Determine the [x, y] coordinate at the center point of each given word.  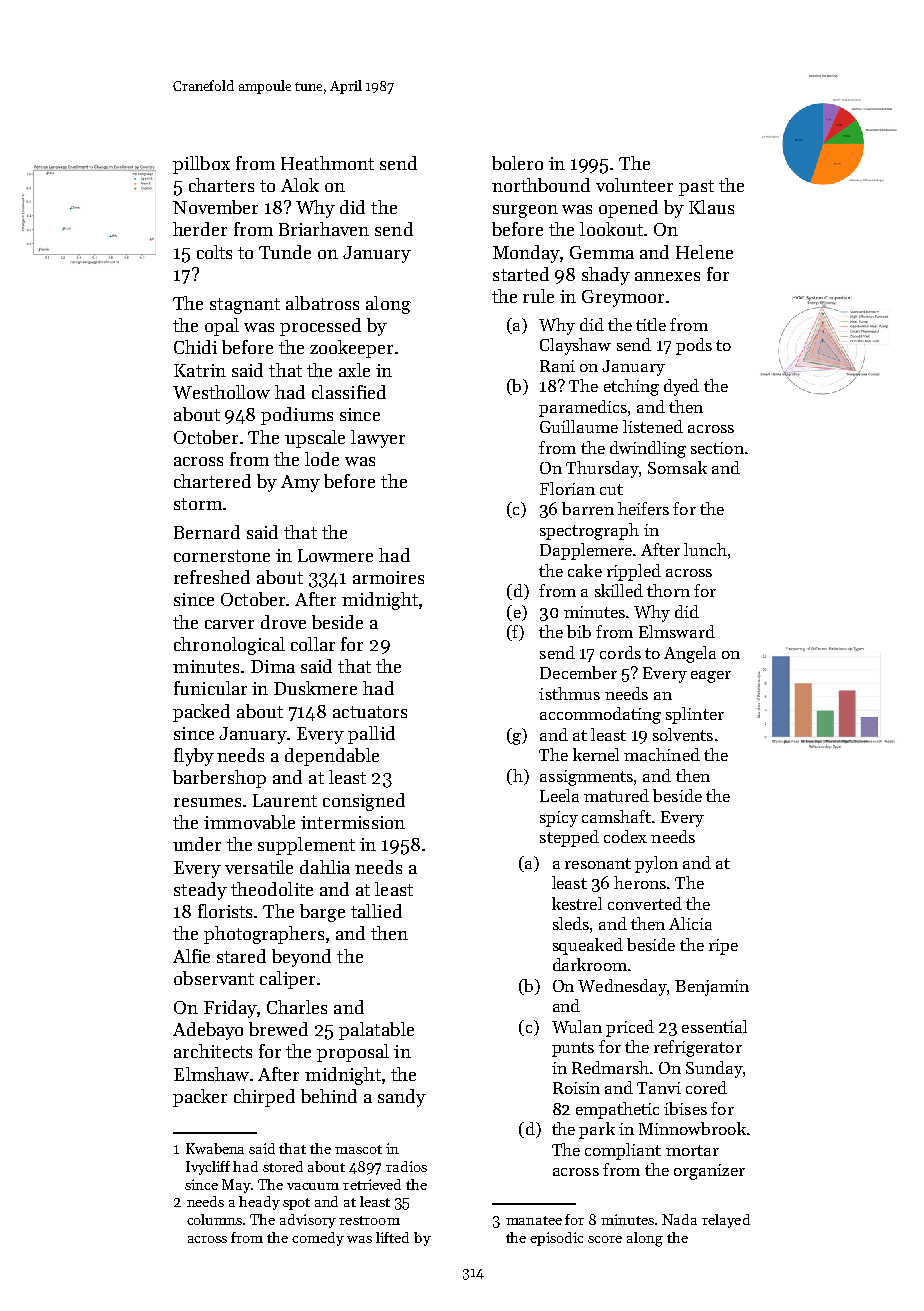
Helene [704, 252]
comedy [318, 1239]
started [521, 274]
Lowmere [335, 555]
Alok [300, 185]
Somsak [677, 467]
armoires [388, 577]
